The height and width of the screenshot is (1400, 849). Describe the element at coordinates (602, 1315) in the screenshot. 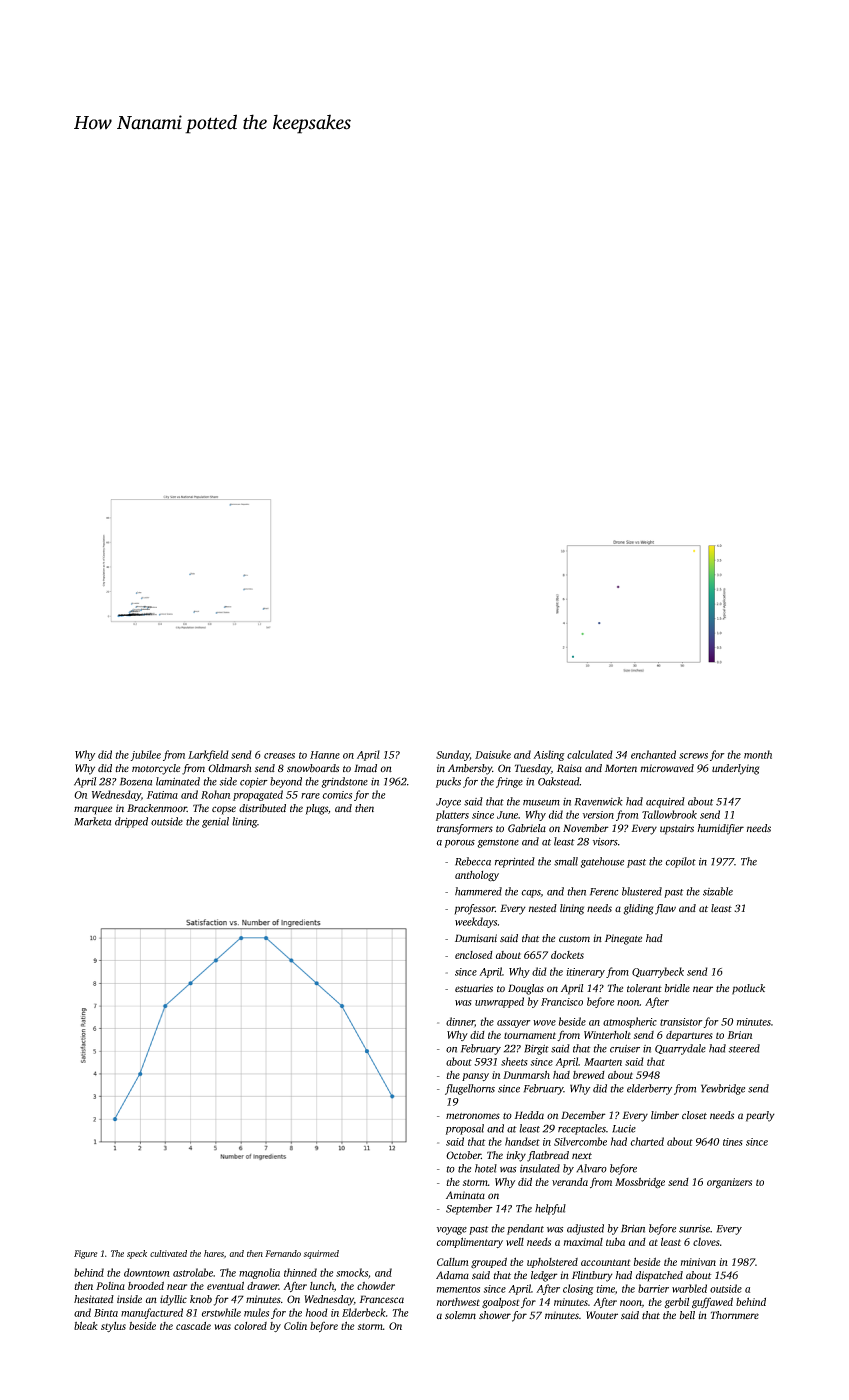

I see `Wouter` at that location.
